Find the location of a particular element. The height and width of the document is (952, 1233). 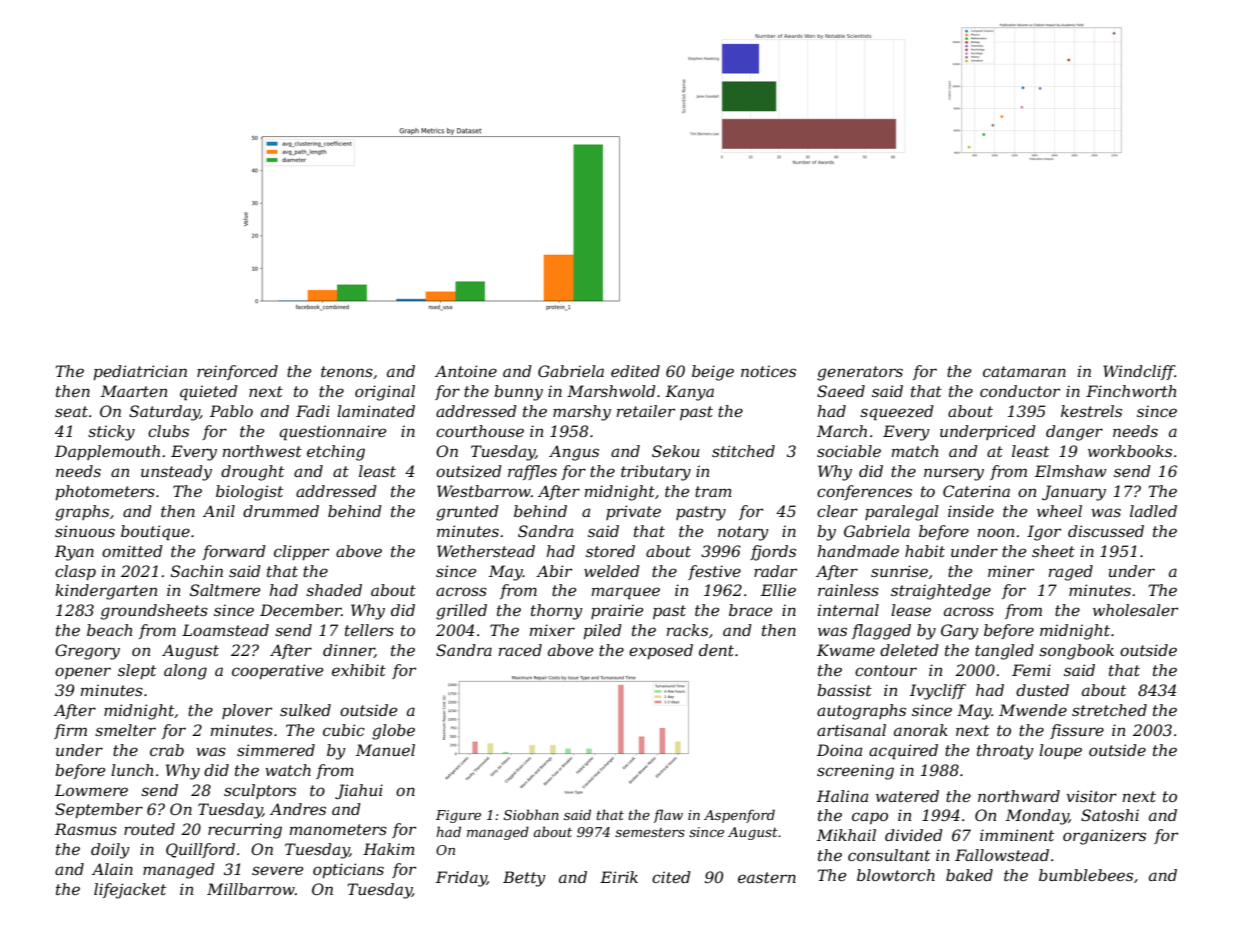

raffles is located at coordinates (532, 472).
